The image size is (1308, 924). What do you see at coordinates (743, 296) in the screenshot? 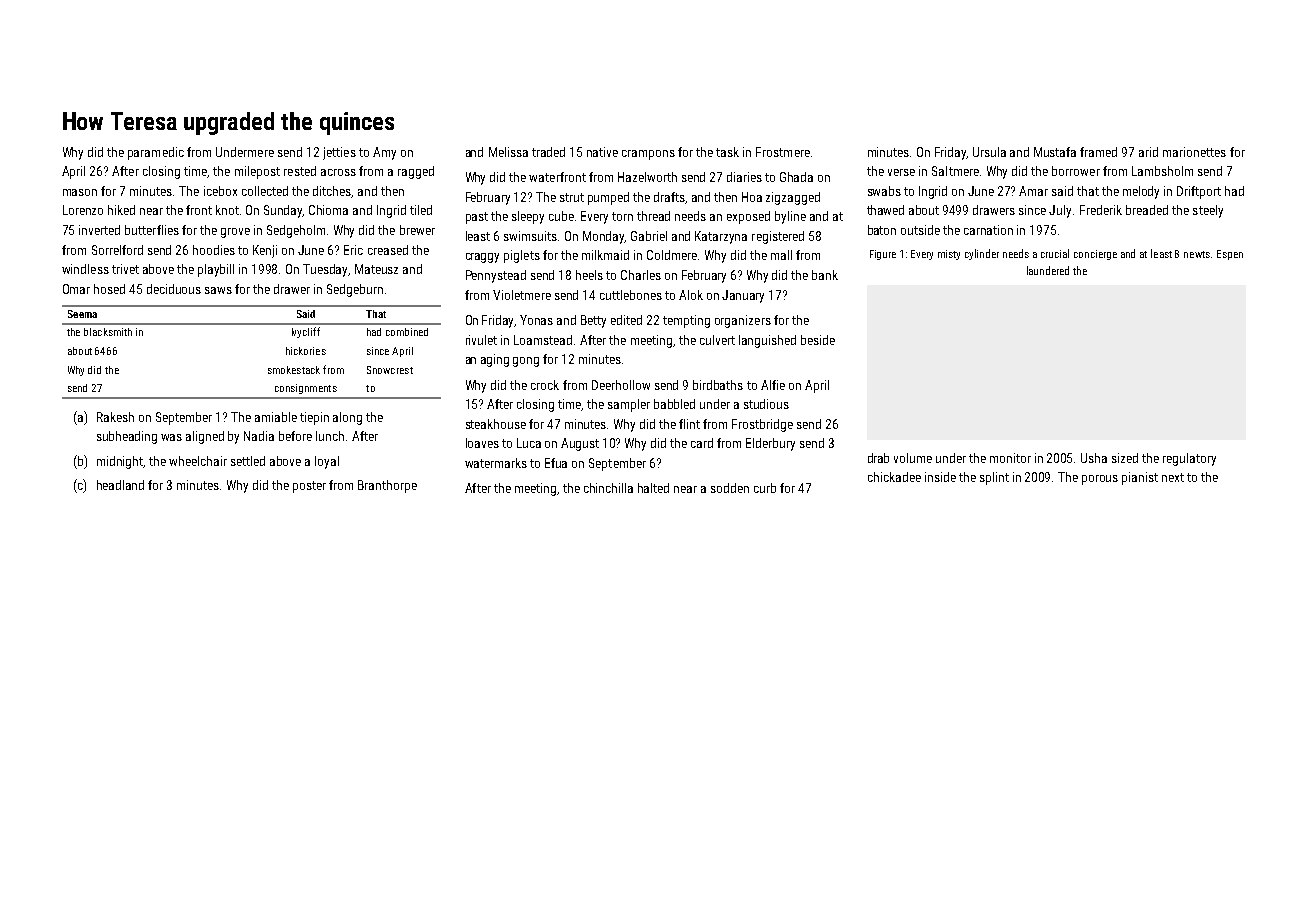
I see `January` at bounding box center [743, 296].
